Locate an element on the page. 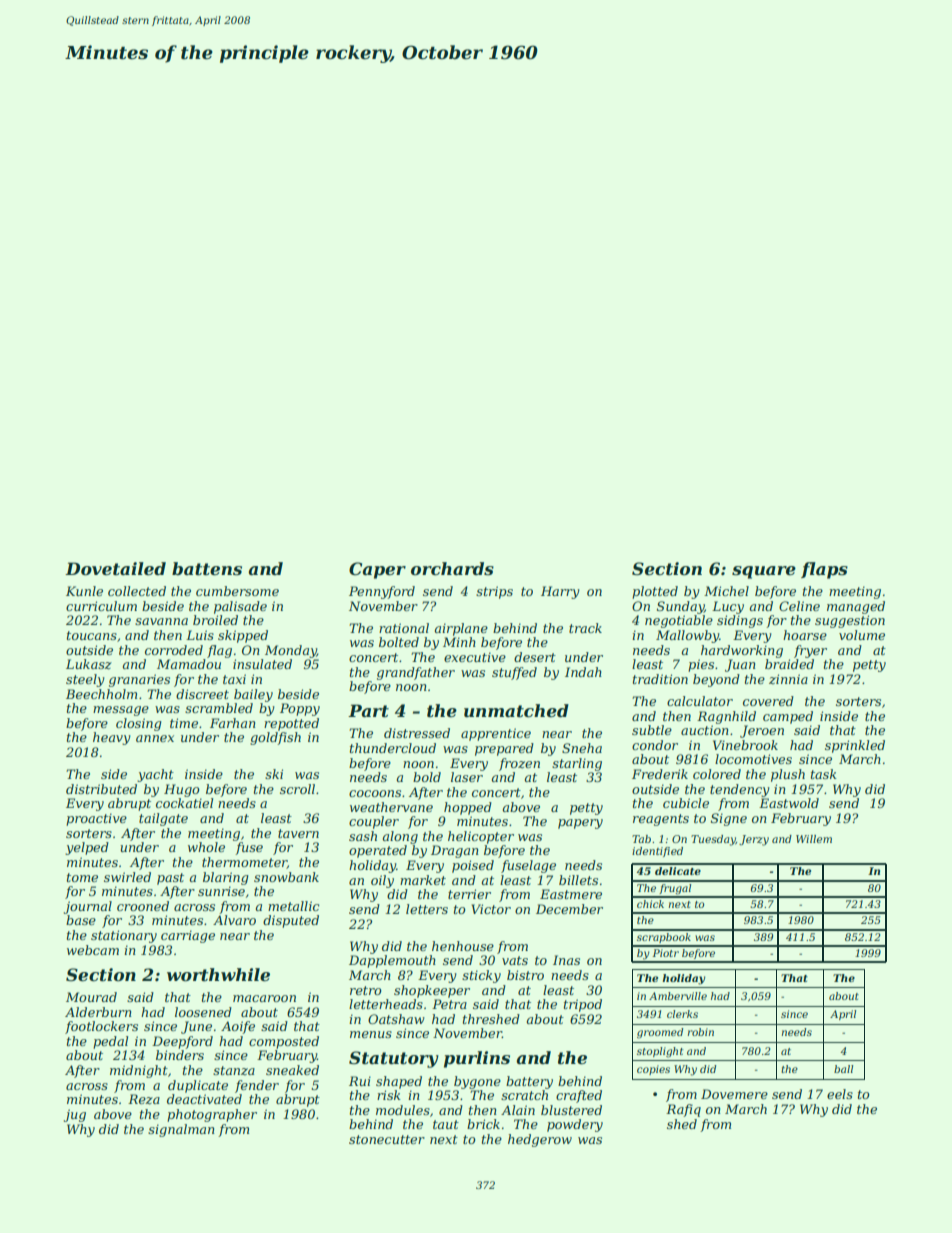  battens is located at coordinates (207, 569).
